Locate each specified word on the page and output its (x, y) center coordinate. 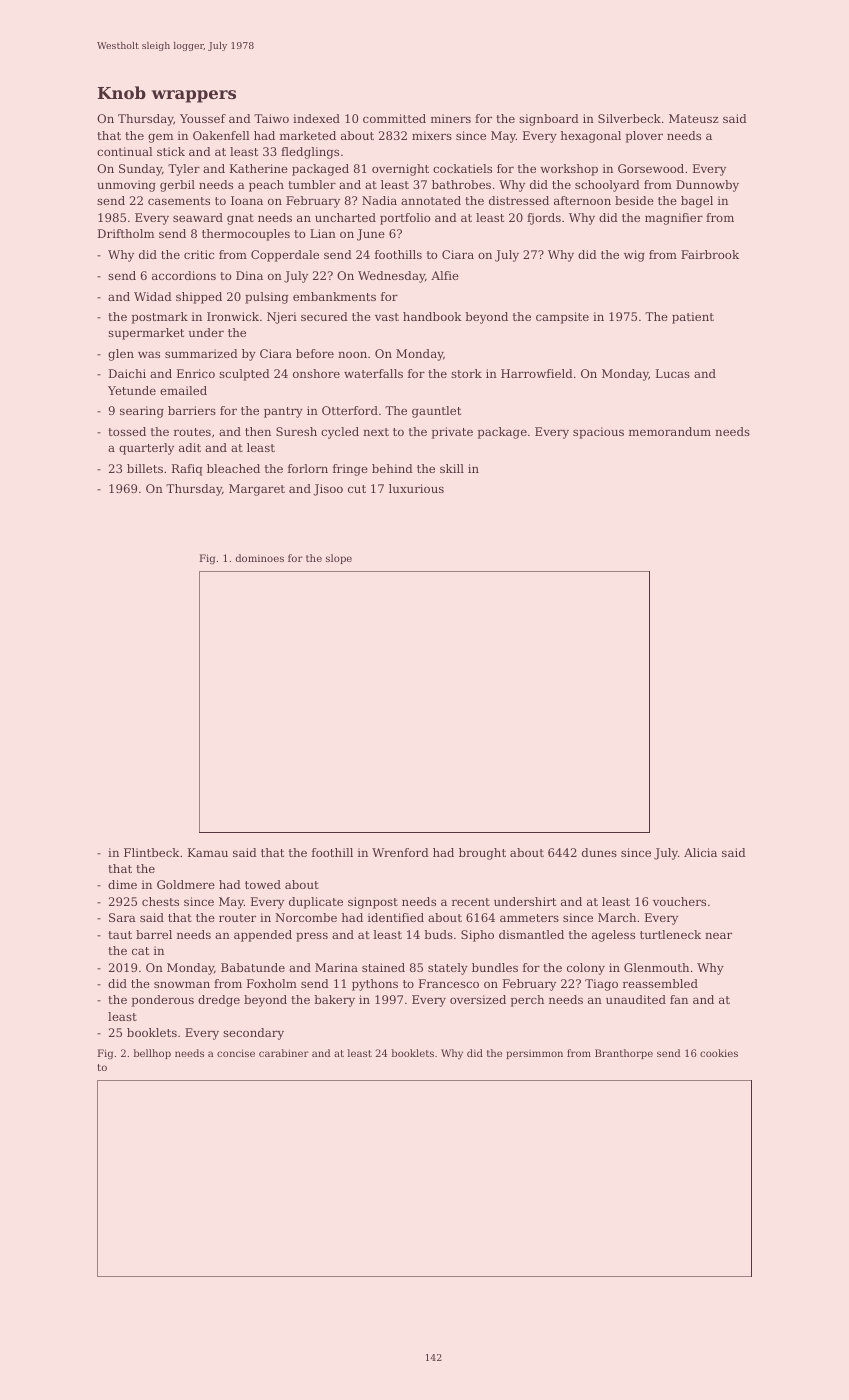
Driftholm (126, 233)
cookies (719, 1053)
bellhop (152, 1054)
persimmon (534, 1054)
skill (452, 468)
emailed (183, 390)
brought (482, 854)
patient (693, 318)
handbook (432, 316)
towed (263, 884)
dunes (599, 852)
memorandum (670, 431)
